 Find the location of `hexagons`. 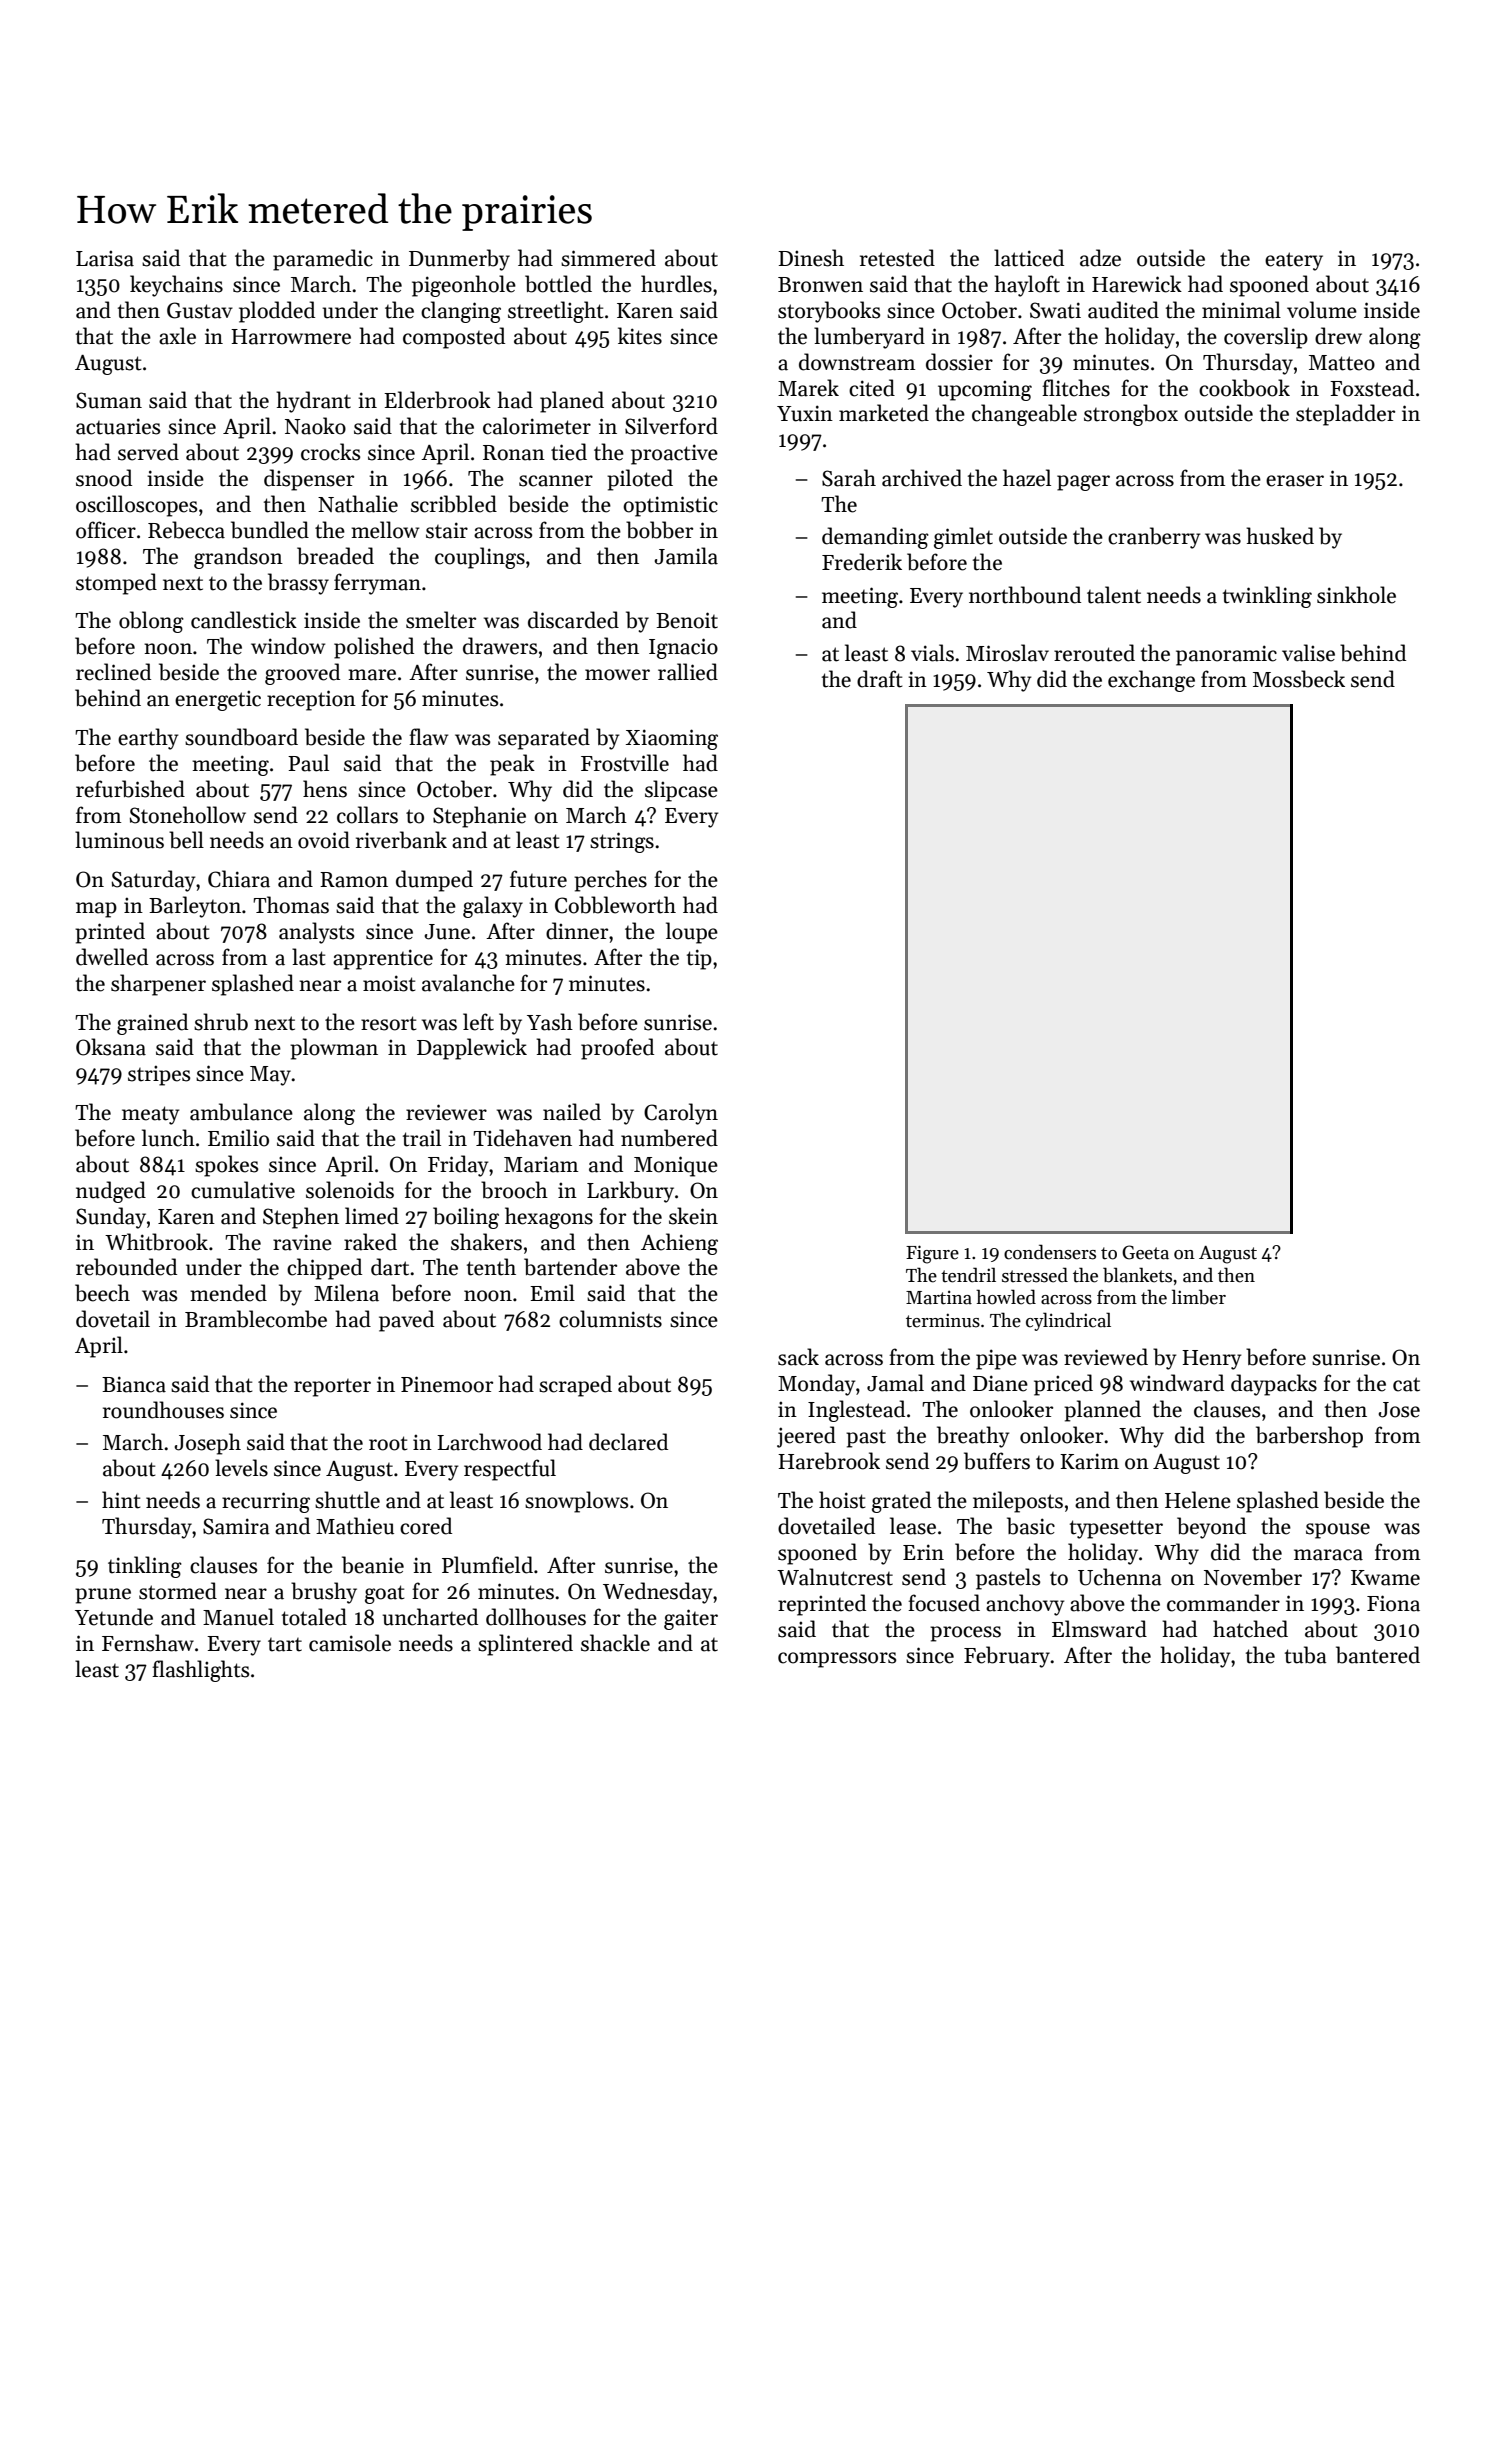

hexagons is located at coordinates (549, 1218).
